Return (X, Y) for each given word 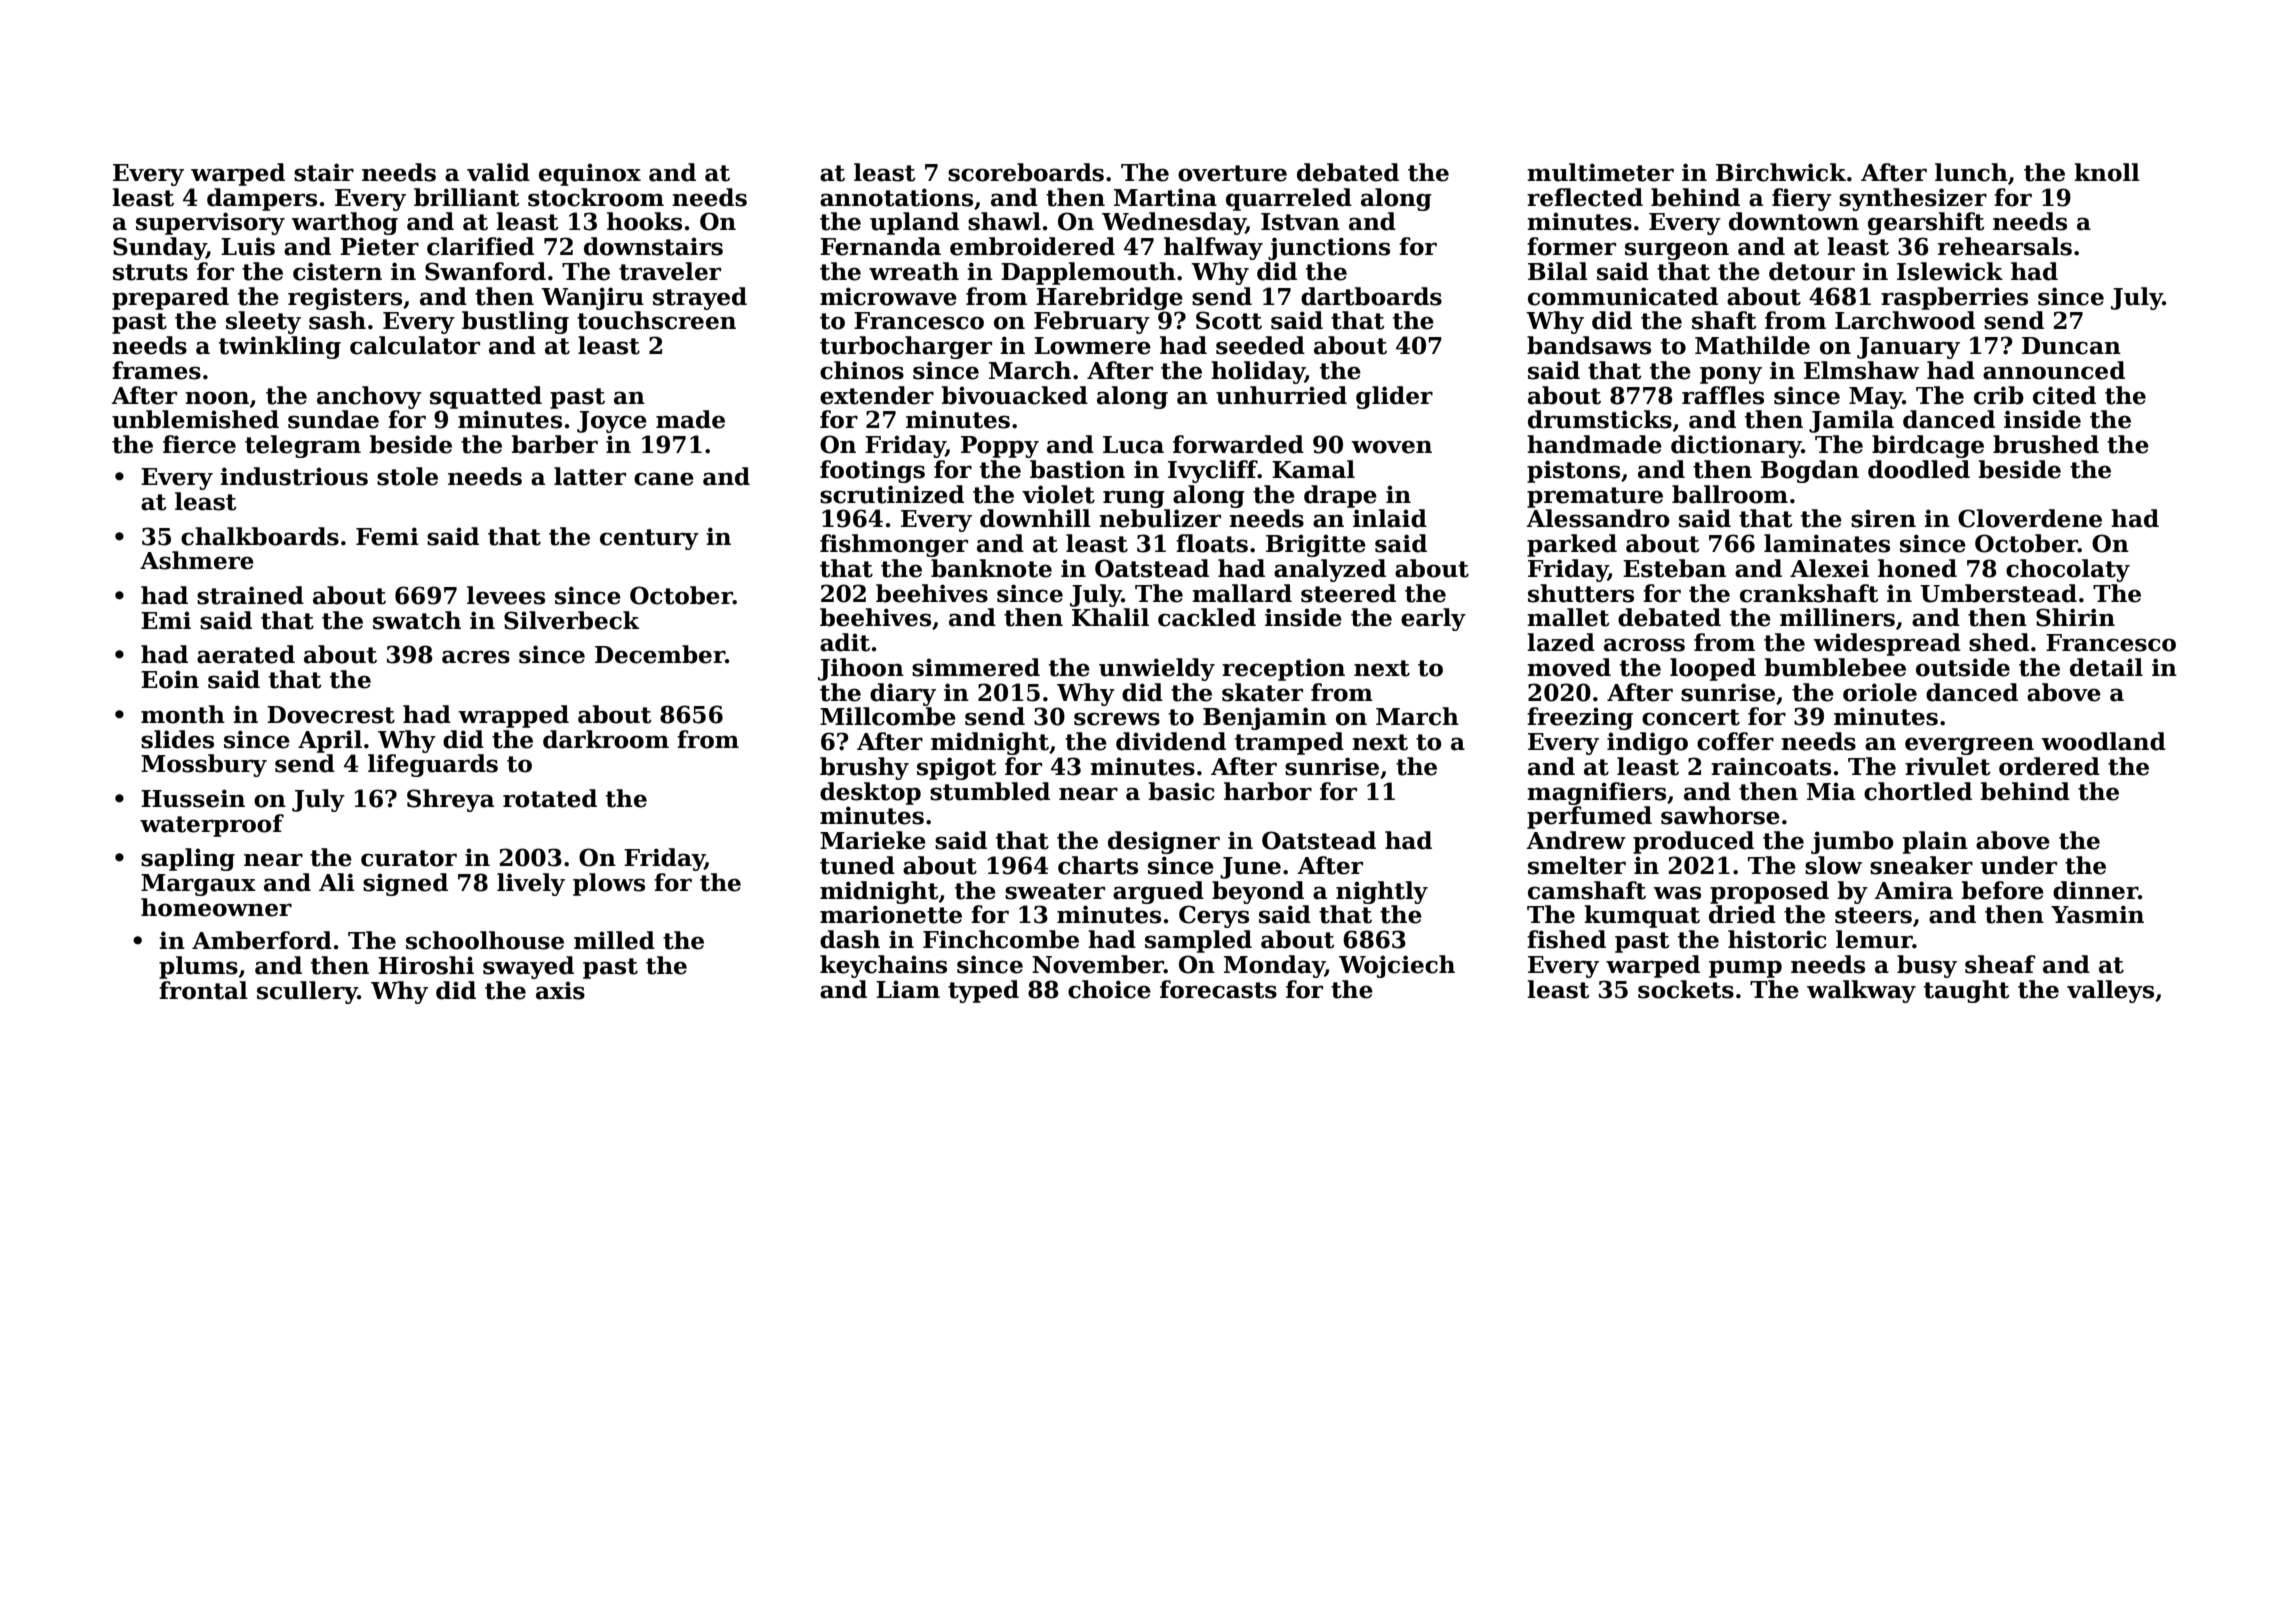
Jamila (1851, 421)
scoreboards (1026, 172)
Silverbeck (571, 620)
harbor (1268, 791)
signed (405, 884)
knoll (2107, 172)
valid (498, 172)
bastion (1077, 469)
